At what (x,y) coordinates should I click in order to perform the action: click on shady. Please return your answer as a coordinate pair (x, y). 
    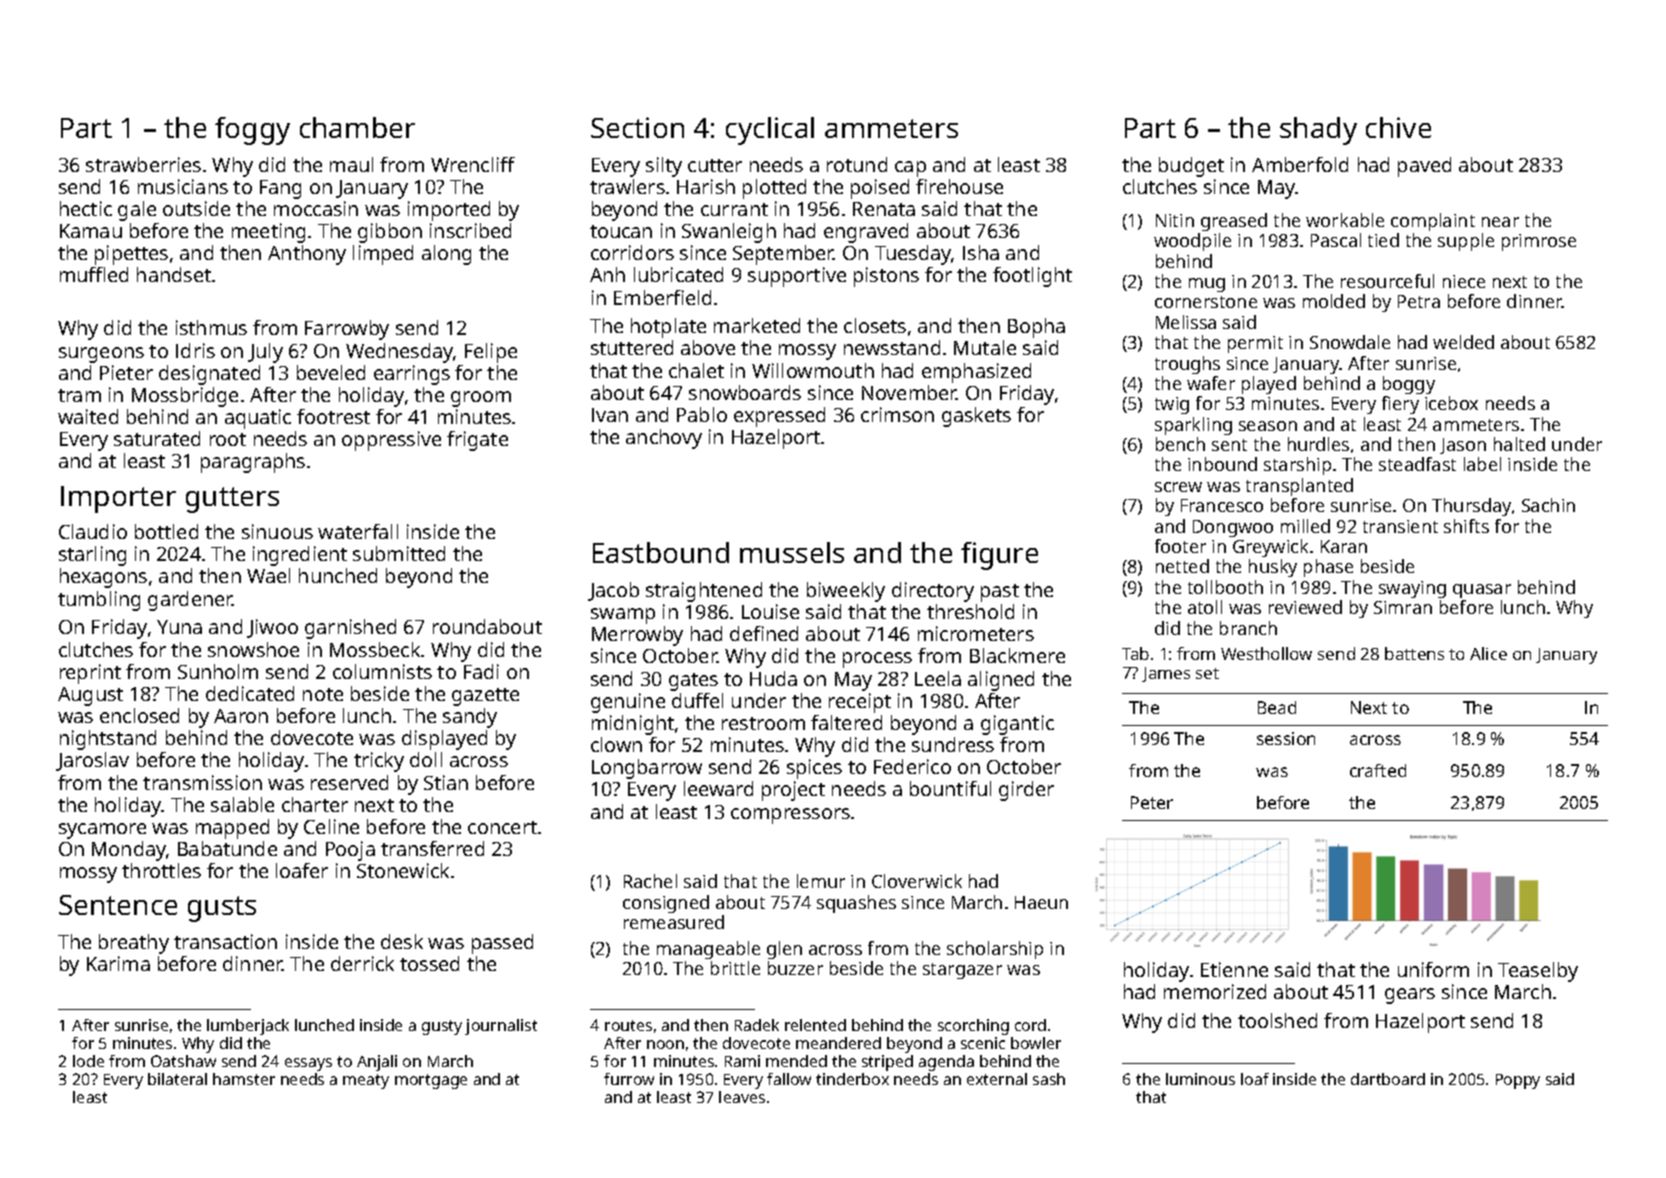
    Looking at the image, I should click on (1318, 131).
